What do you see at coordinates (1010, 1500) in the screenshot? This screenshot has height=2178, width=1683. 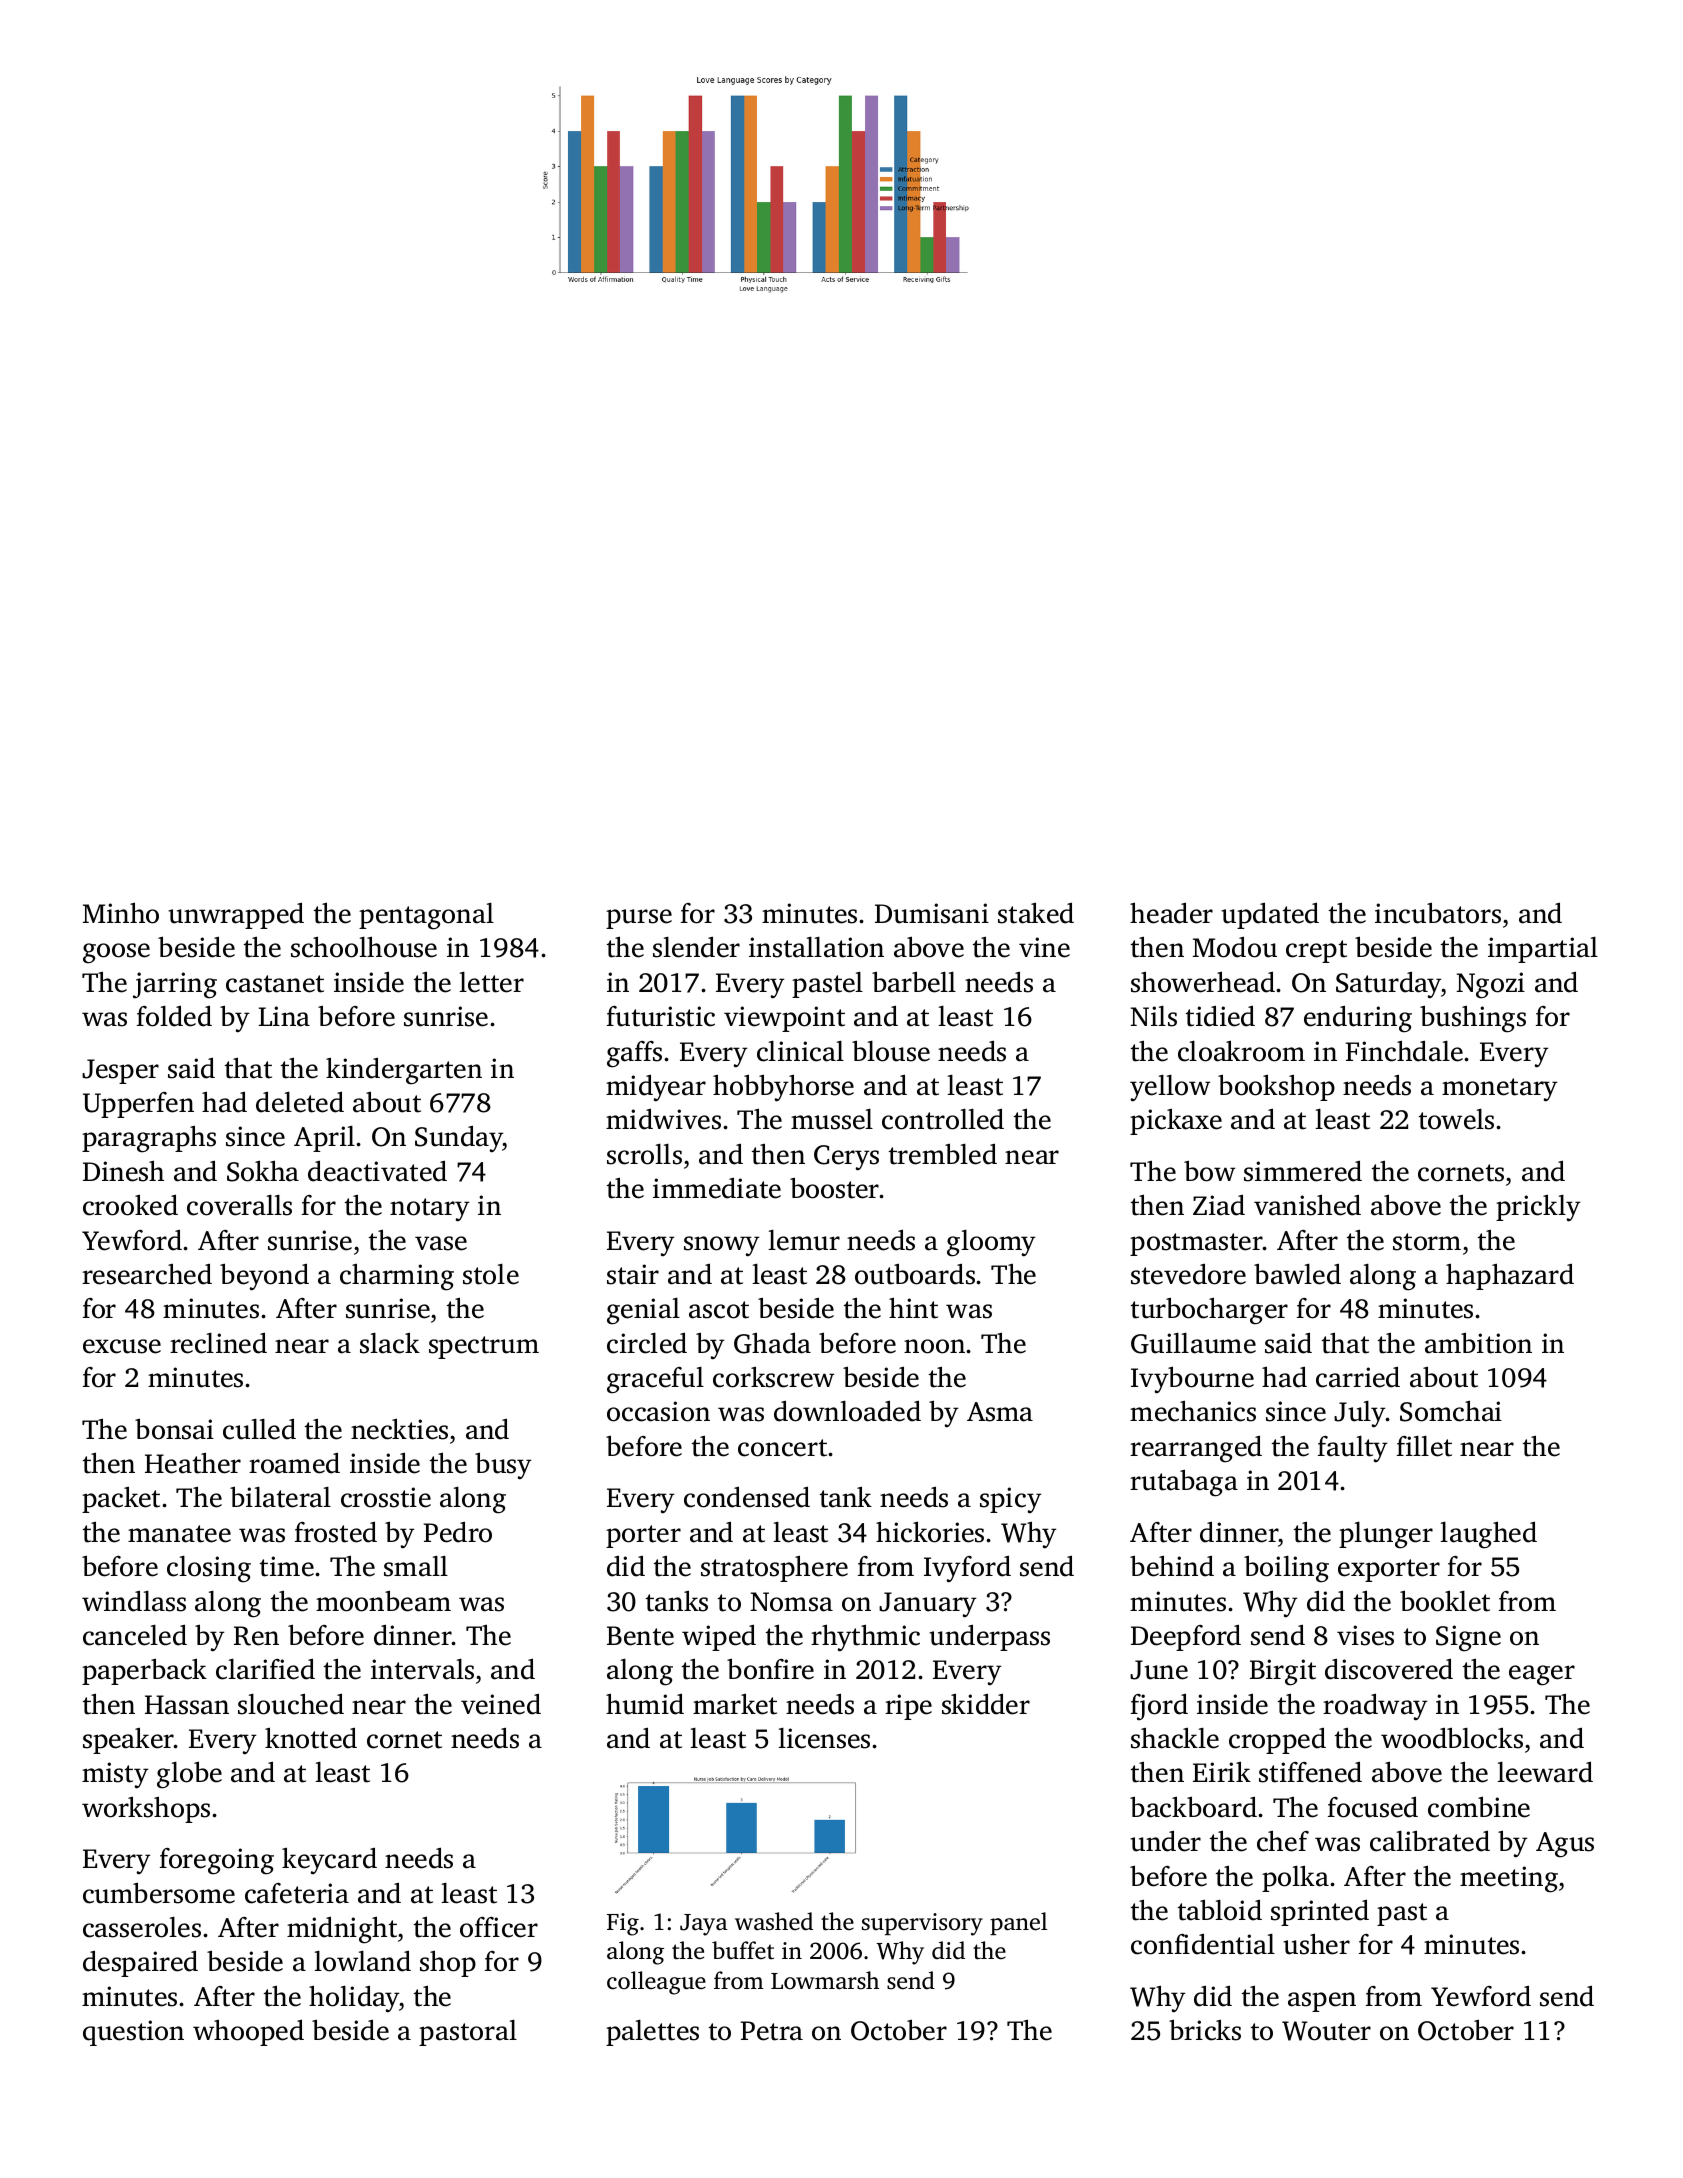 I see `spicy` at bounding box center [1010, 1500].
